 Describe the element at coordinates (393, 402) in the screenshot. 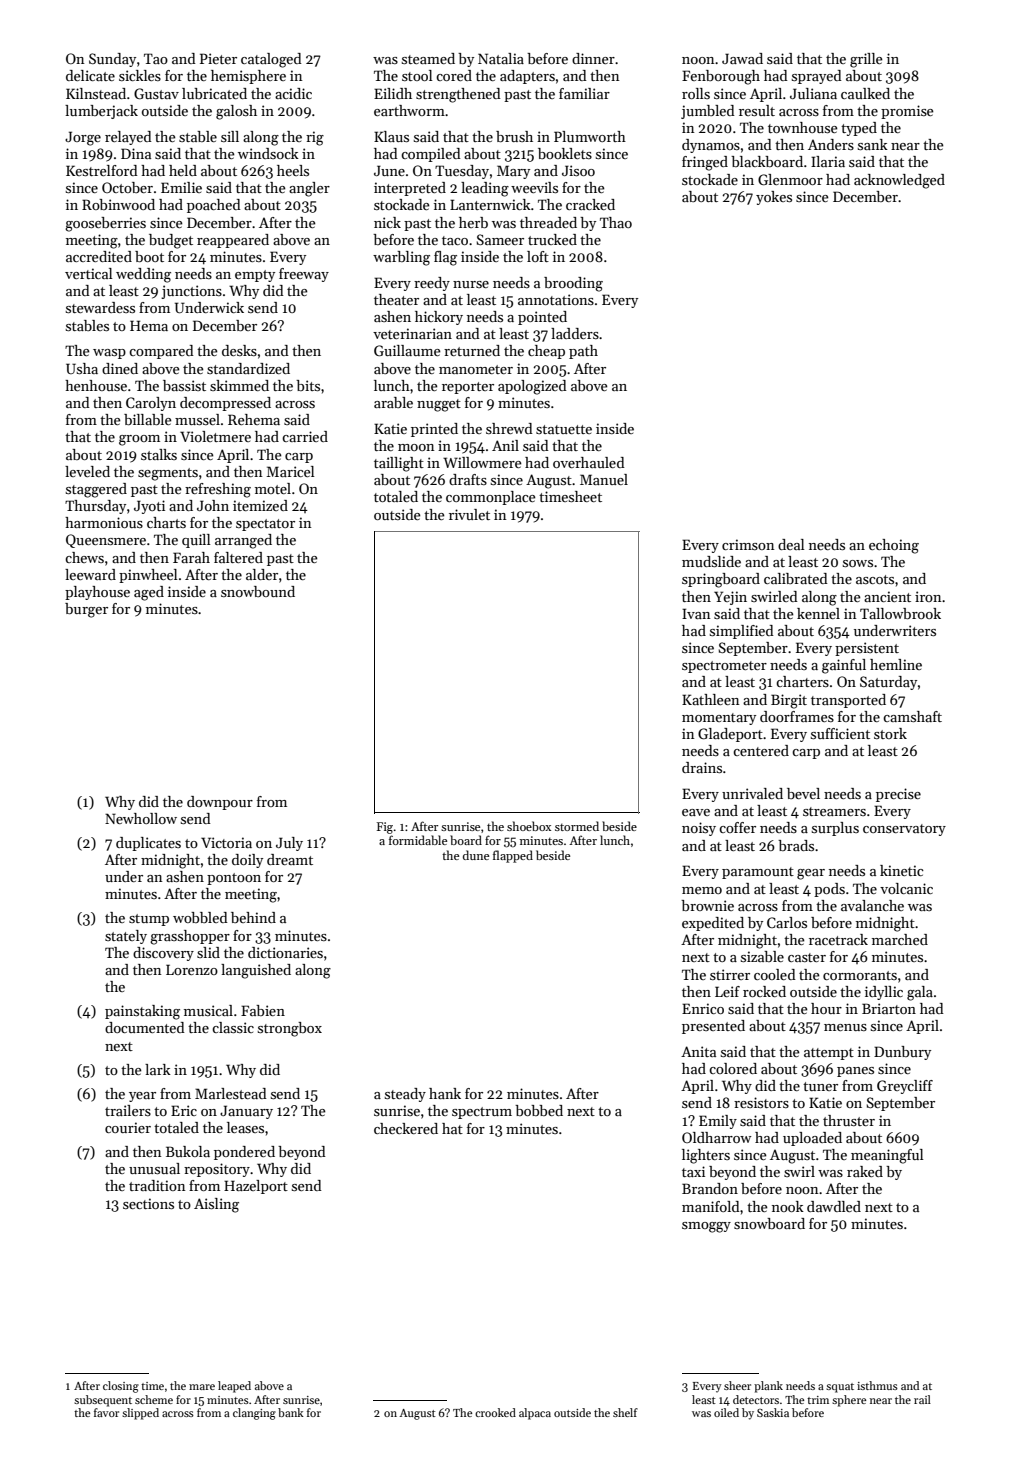

I see `arable` at that location.
